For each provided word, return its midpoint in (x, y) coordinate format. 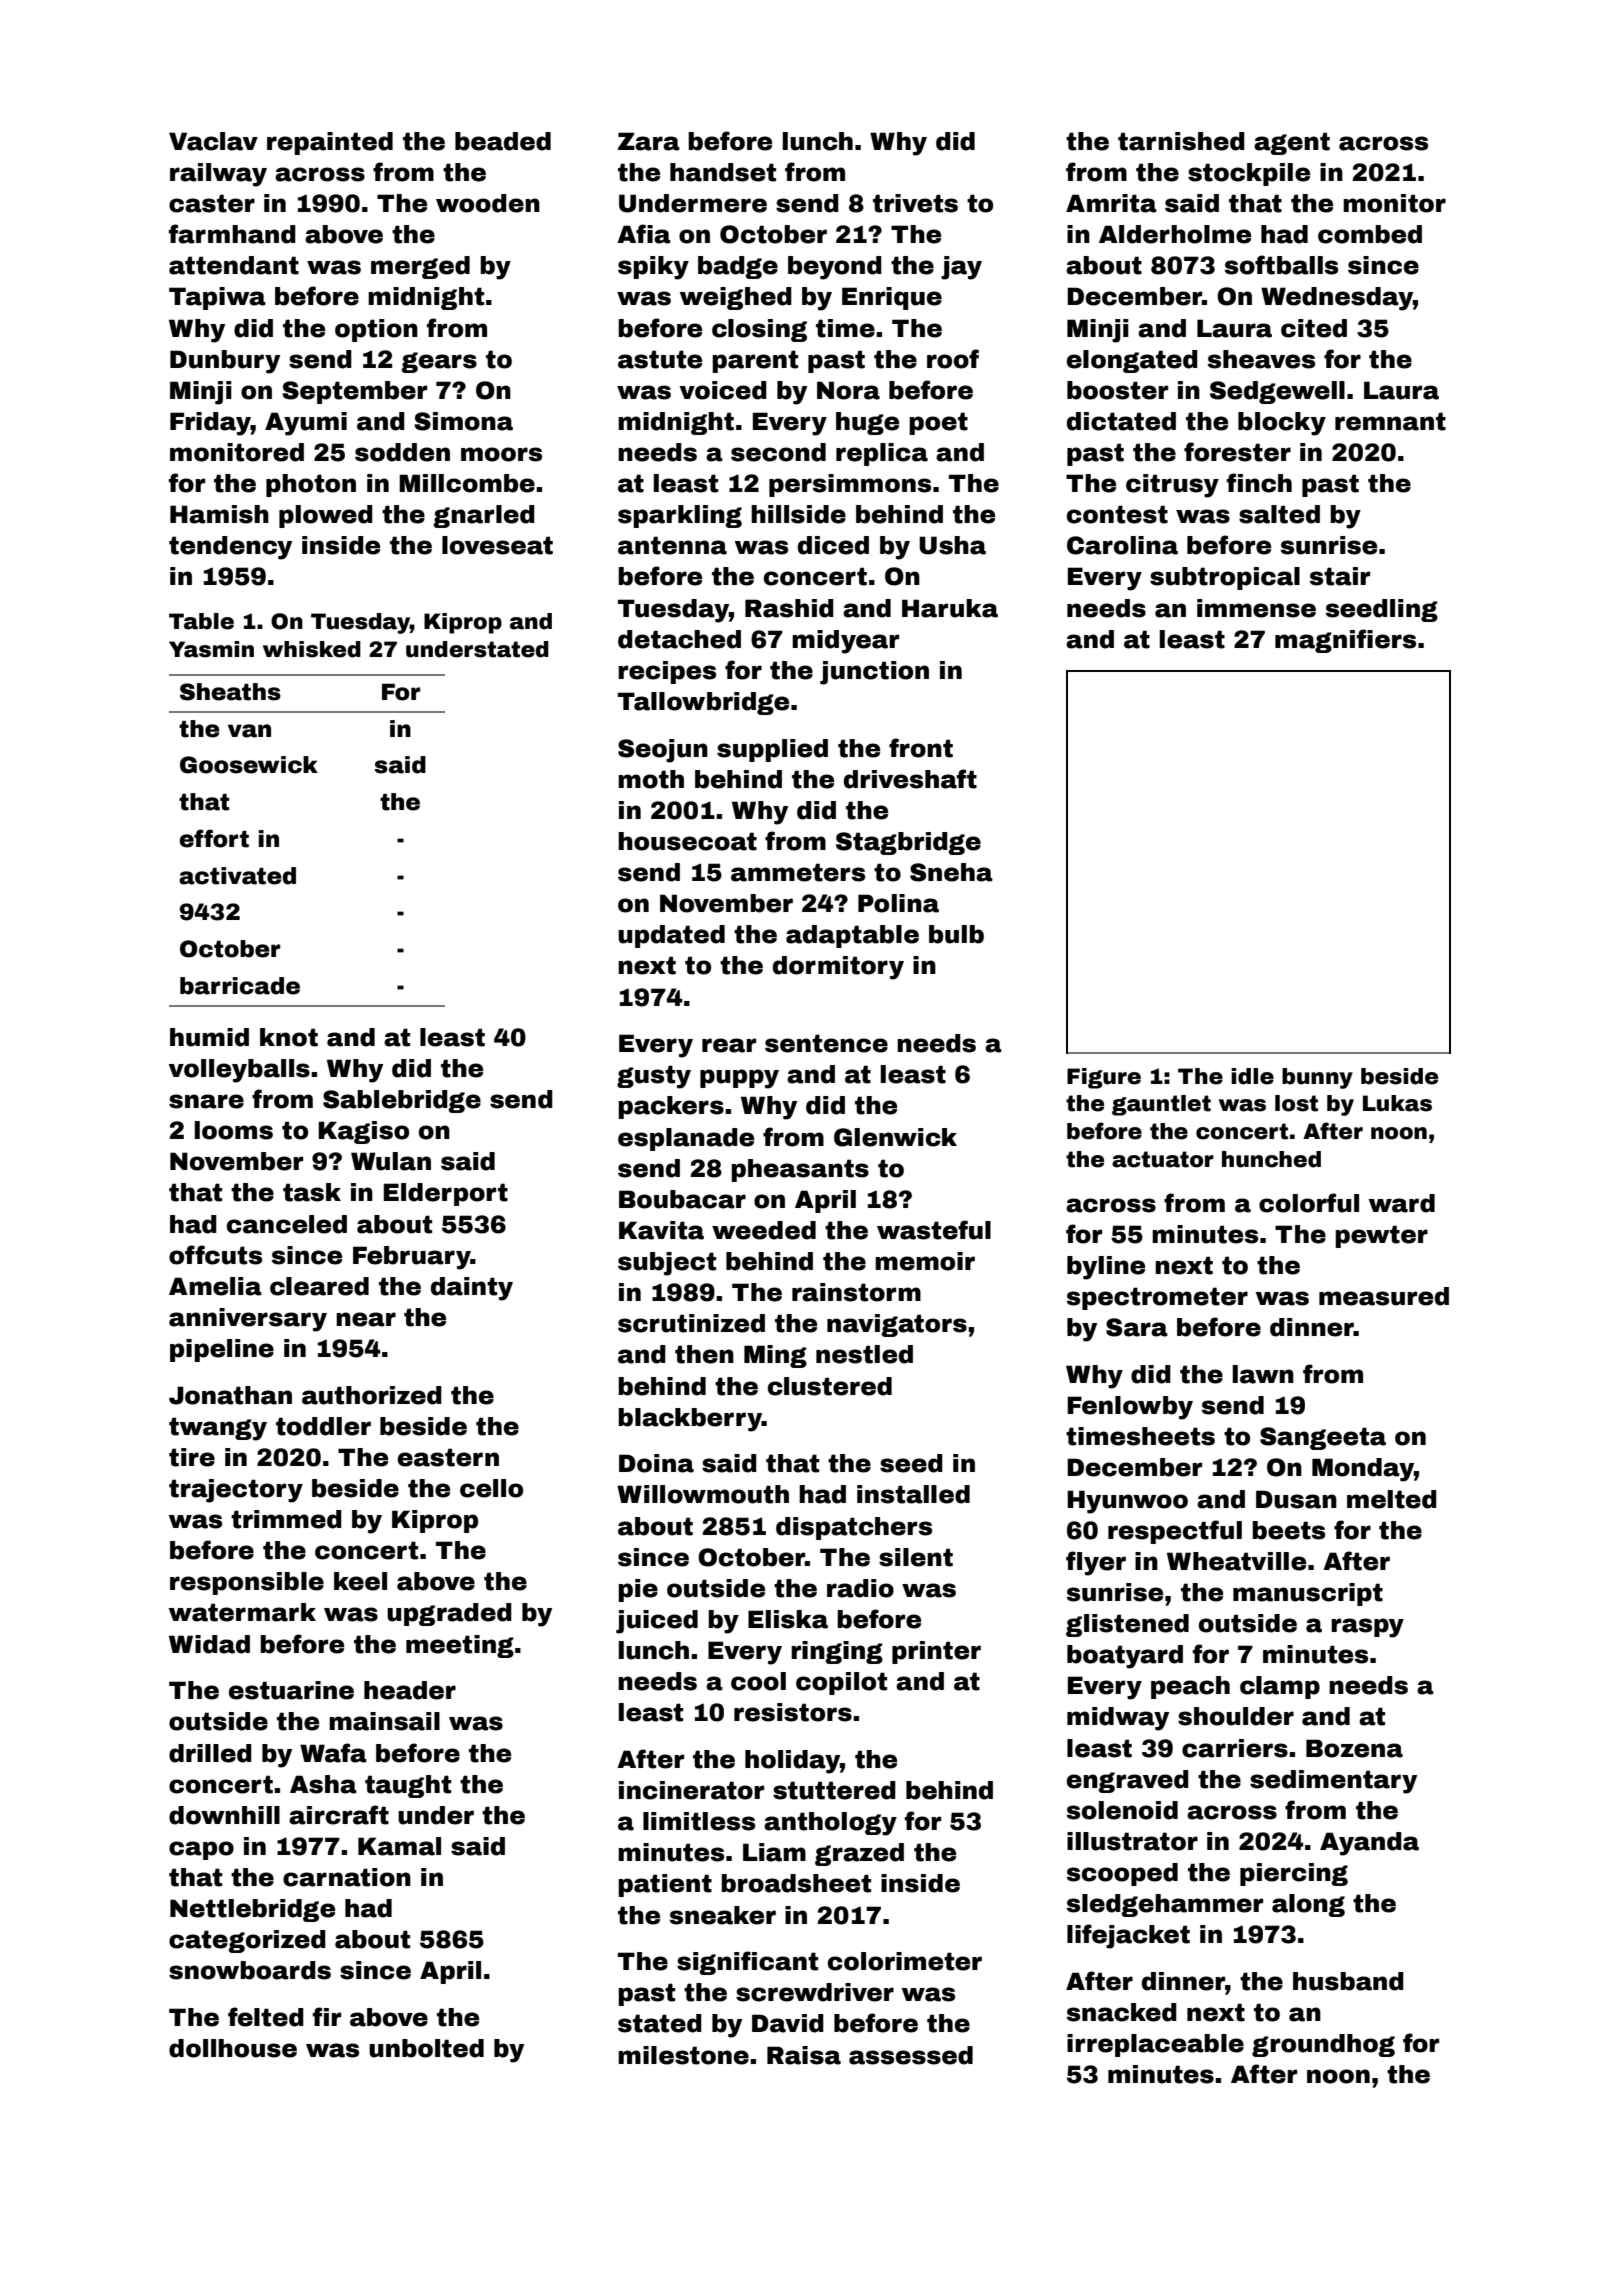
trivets (915, 203)
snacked (1122, 2012)
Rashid (789, 608)
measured (1384, 1296)
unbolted (426, 2048)
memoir (925, 1261)
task (312, 1192)
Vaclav (213, 141)
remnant (1390, 421)
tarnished (1181, 141)
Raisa (804, 2055)
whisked (312, 649)
